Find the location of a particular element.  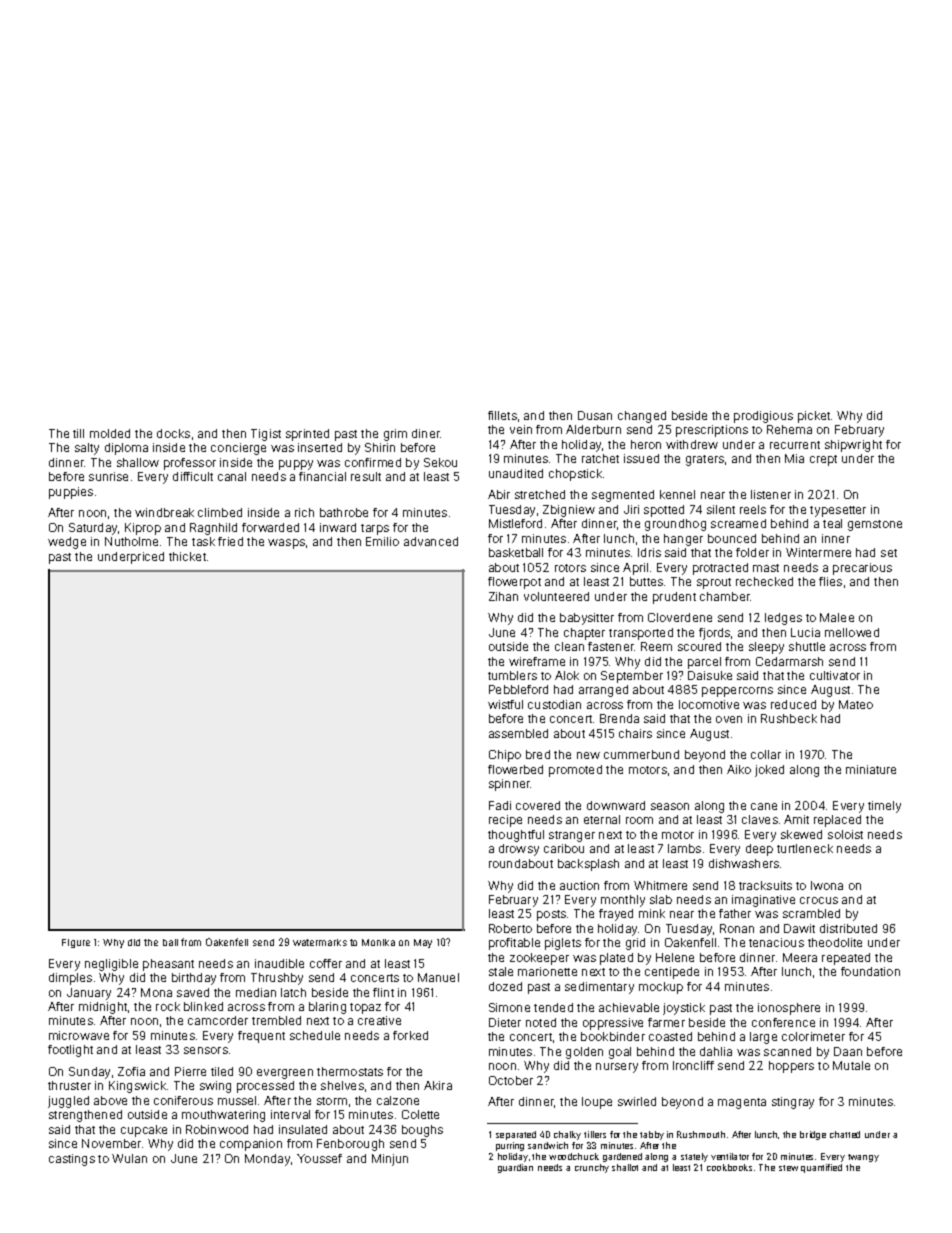

Monday is located at coordinates (267, 1160).
